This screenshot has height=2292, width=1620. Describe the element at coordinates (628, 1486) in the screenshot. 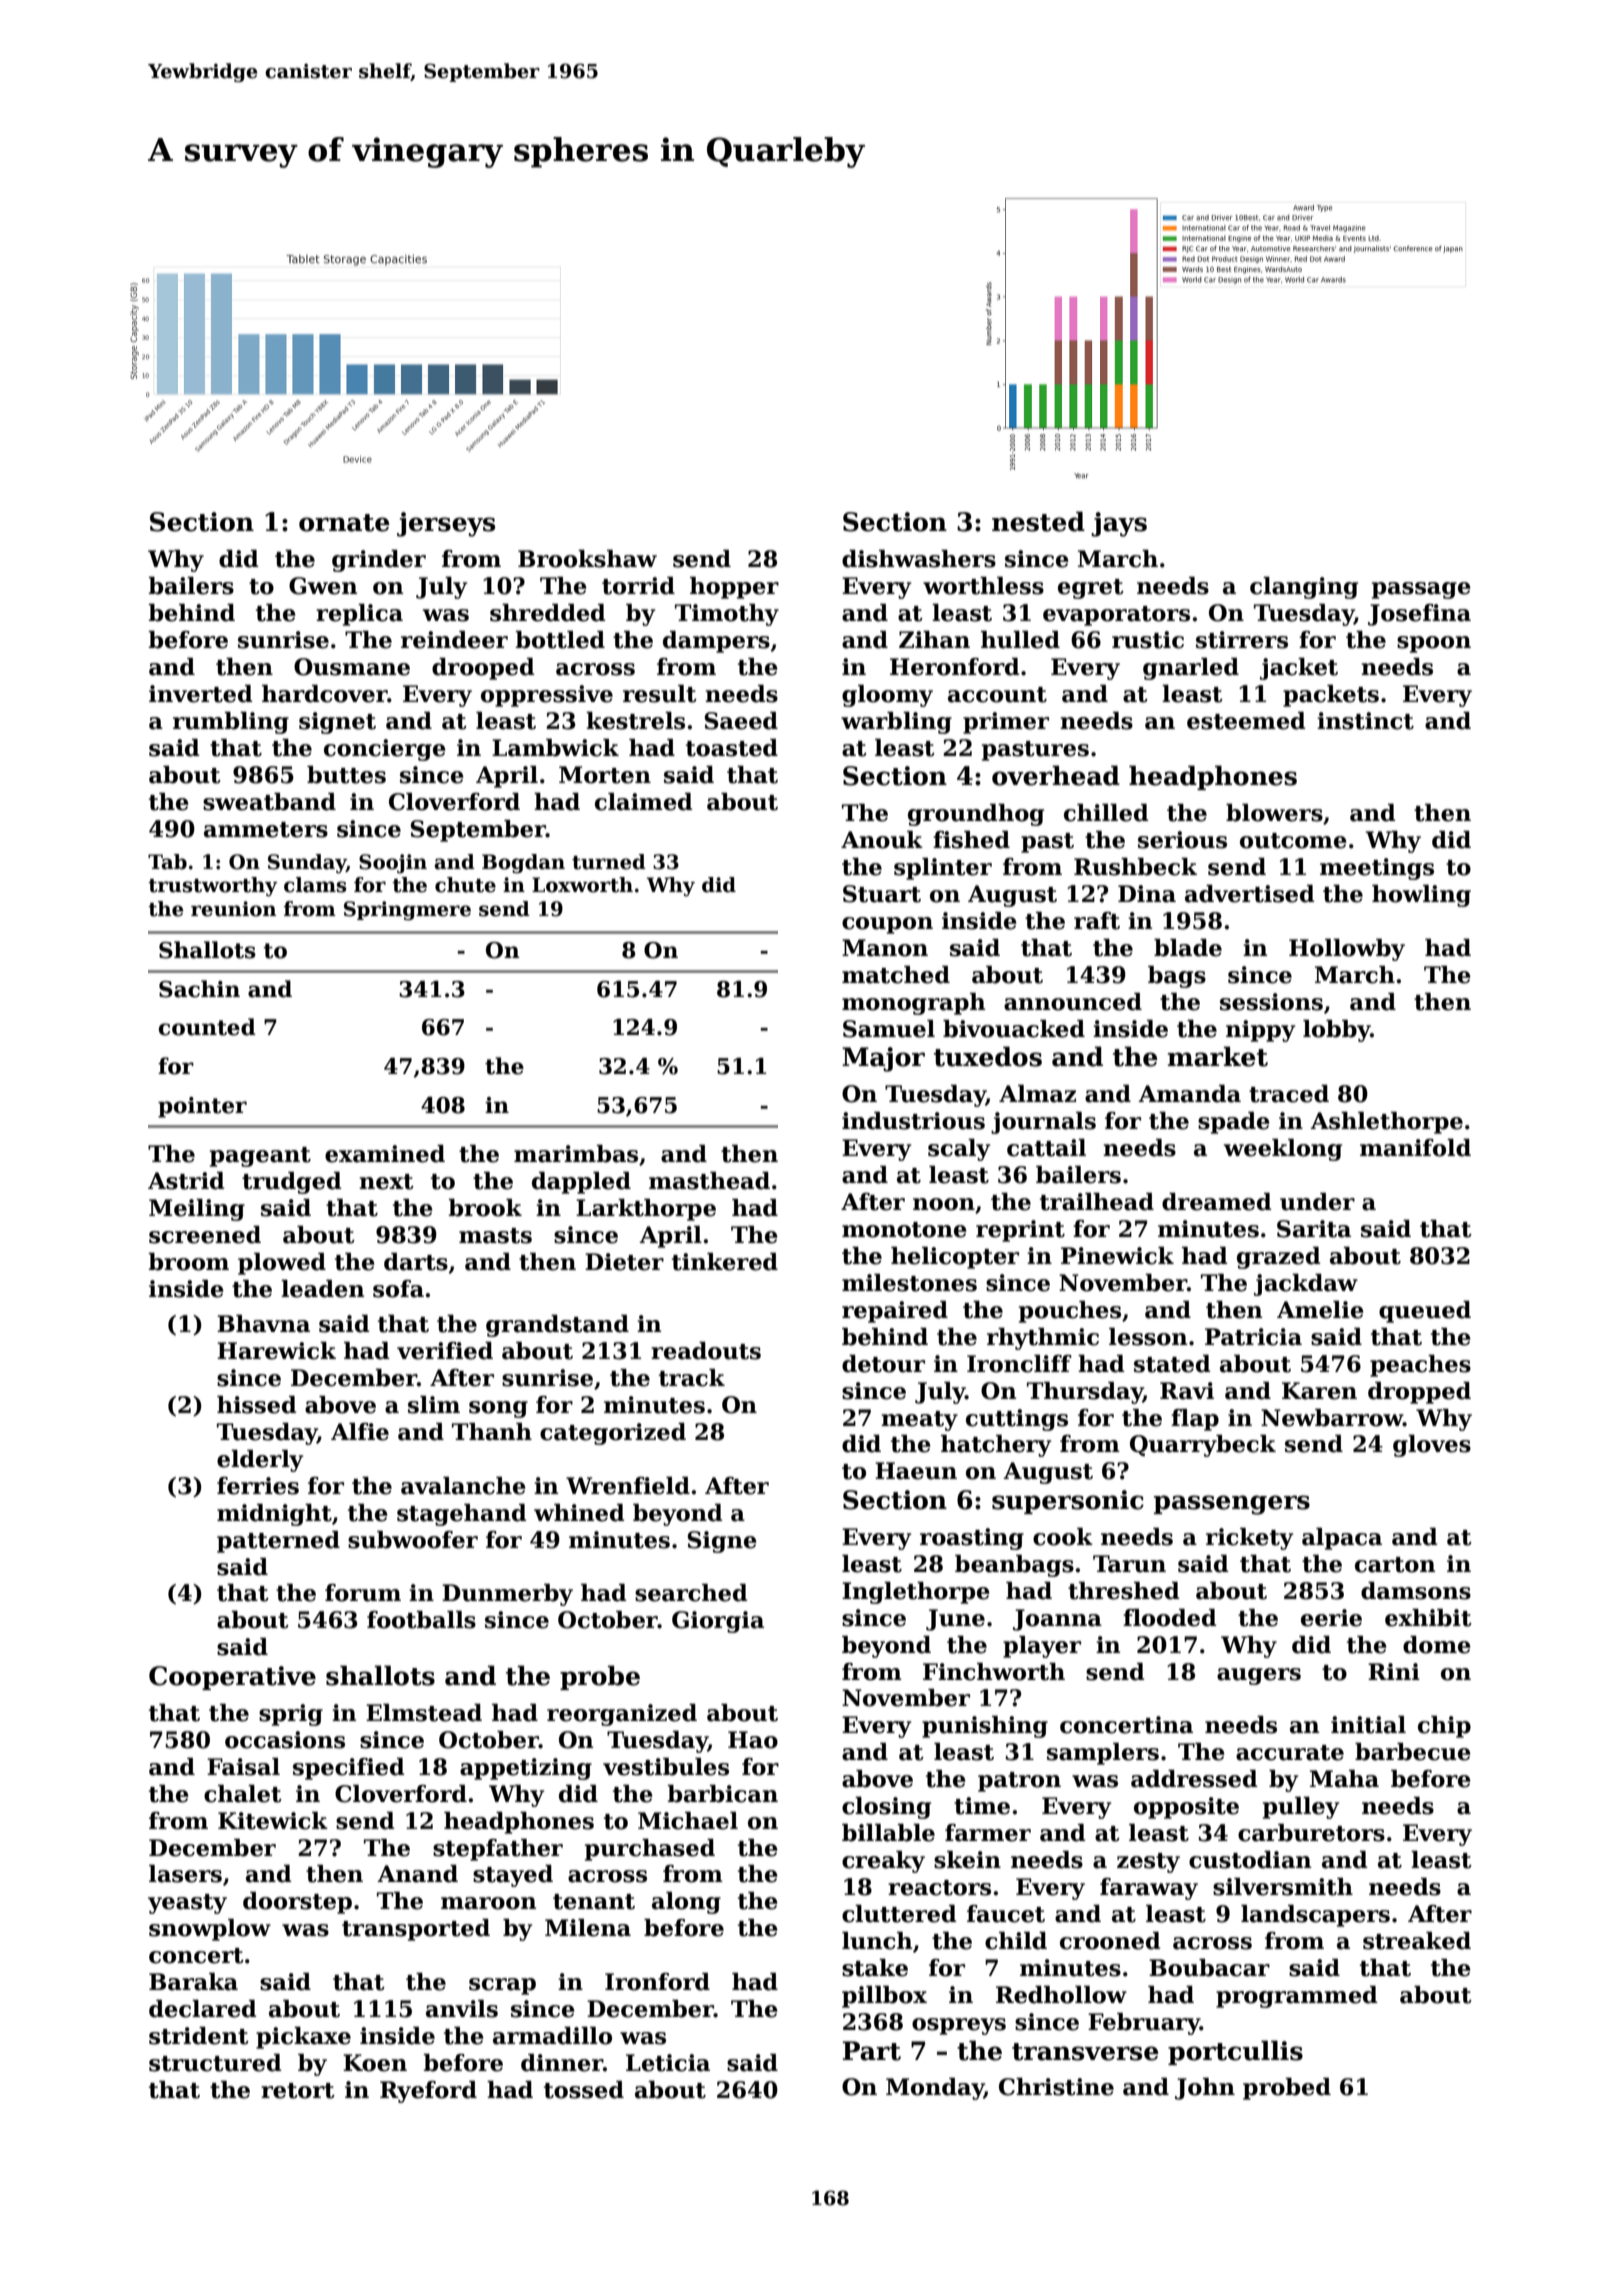

I see `Wrenfield` at that location.
